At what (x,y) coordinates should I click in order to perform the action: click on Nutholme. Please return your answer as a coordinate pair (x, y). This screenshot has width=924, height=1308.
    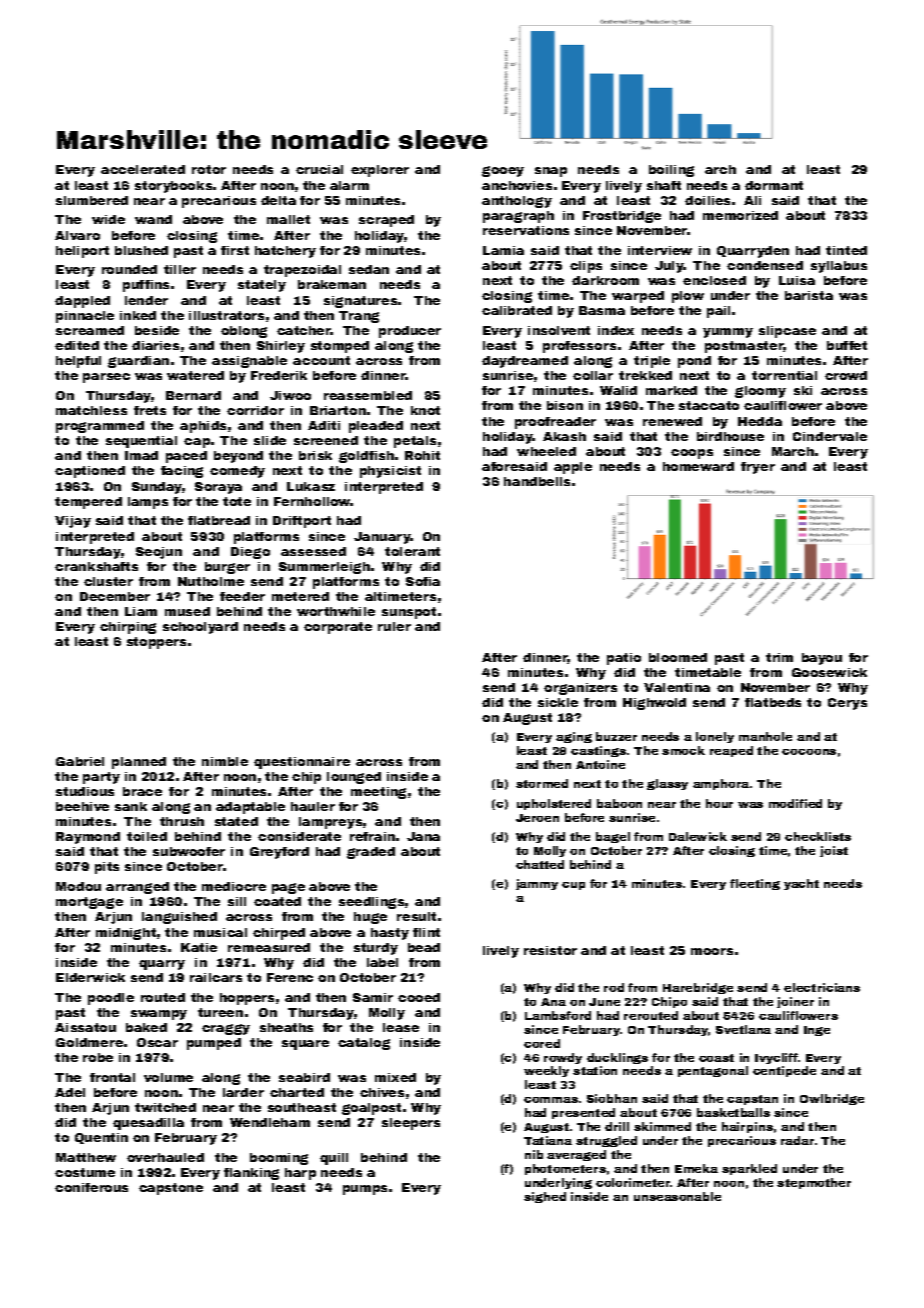
    Looking at the image, I should click on (211, 581).
